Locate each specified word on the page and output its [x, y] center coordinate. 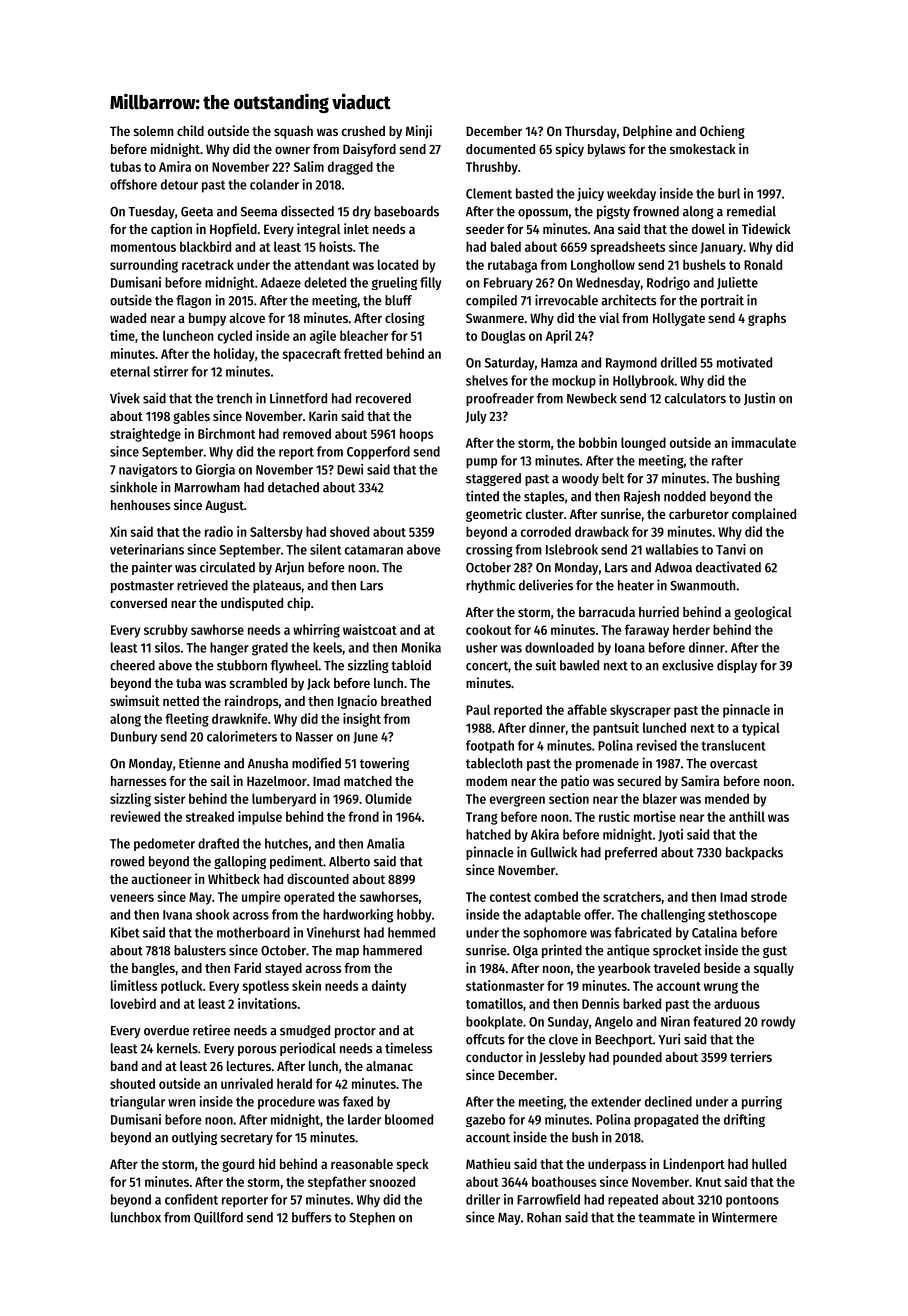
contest [510, 897]
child [190, 130]
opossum [543, 214]
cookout [488, 629]
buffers [311, 1217]
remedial [751, 211]
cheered [132, 665]
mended [727, 798]
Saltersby [276, 533]
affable [587, 709]
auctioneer [161, 878]
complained [764, 515]
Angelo [614, 1022]
